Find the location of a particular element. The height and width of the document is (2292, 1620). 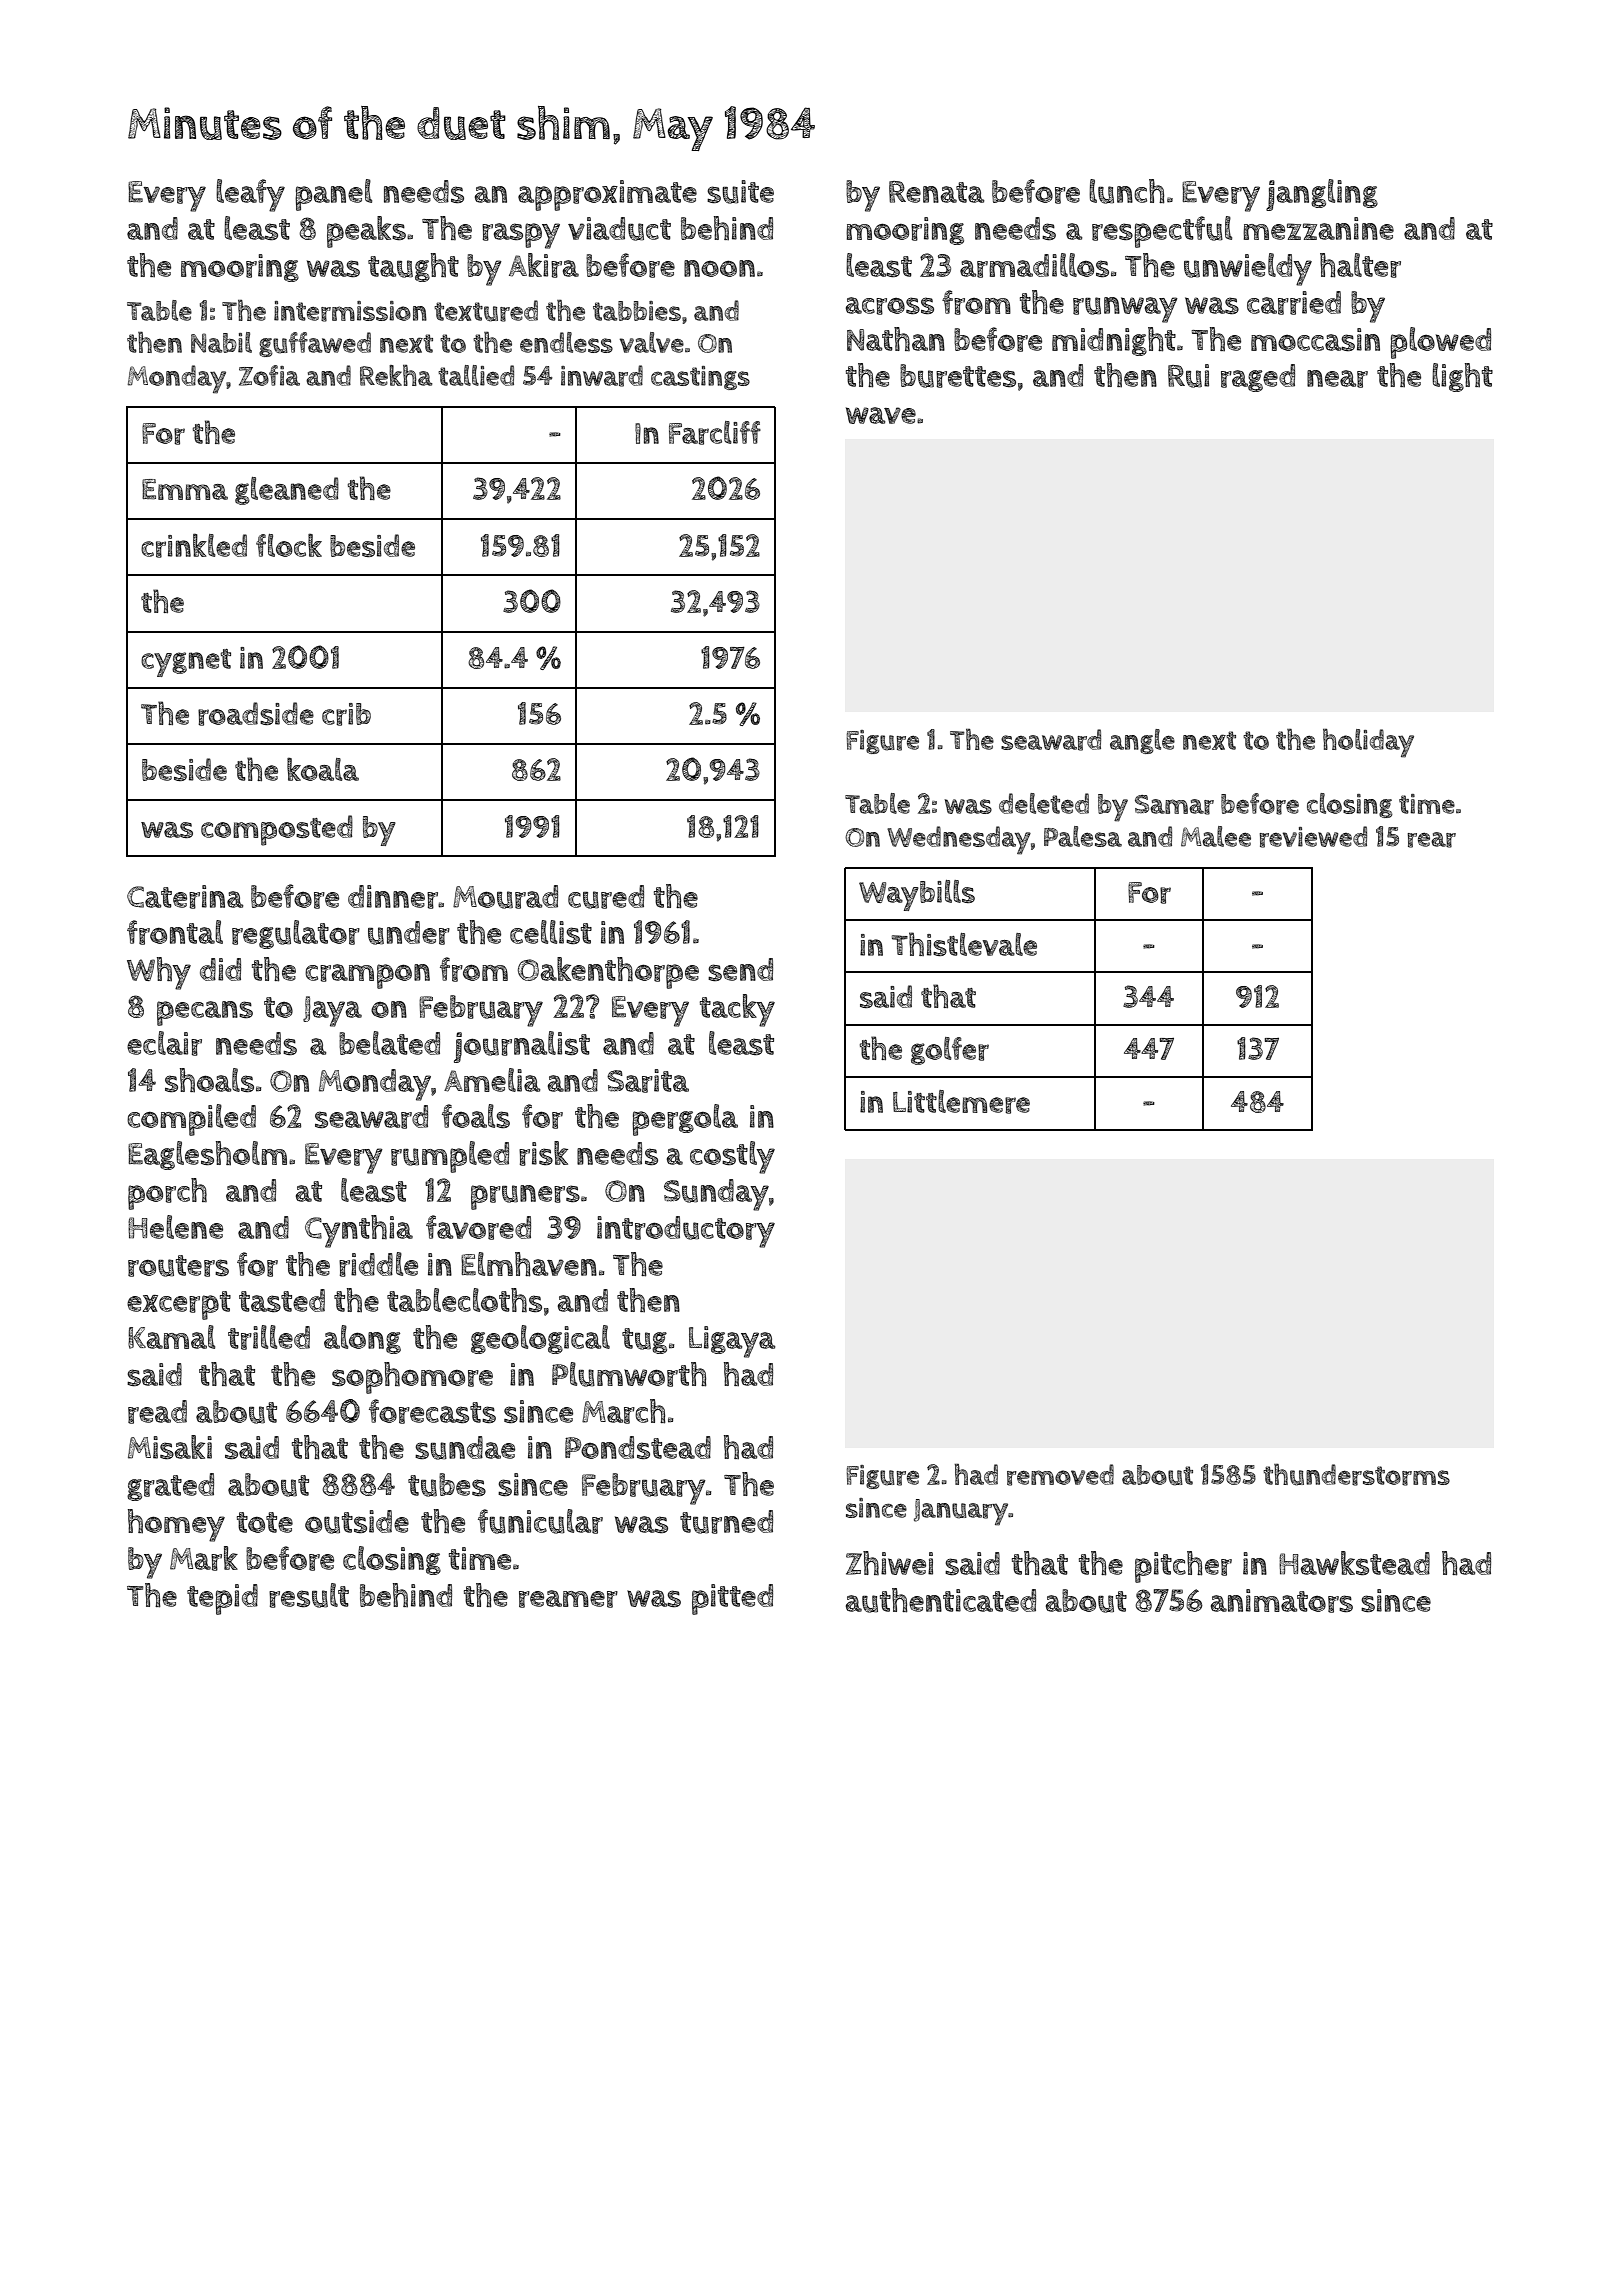

pitcher is located at coordinates (1183, 1567).
